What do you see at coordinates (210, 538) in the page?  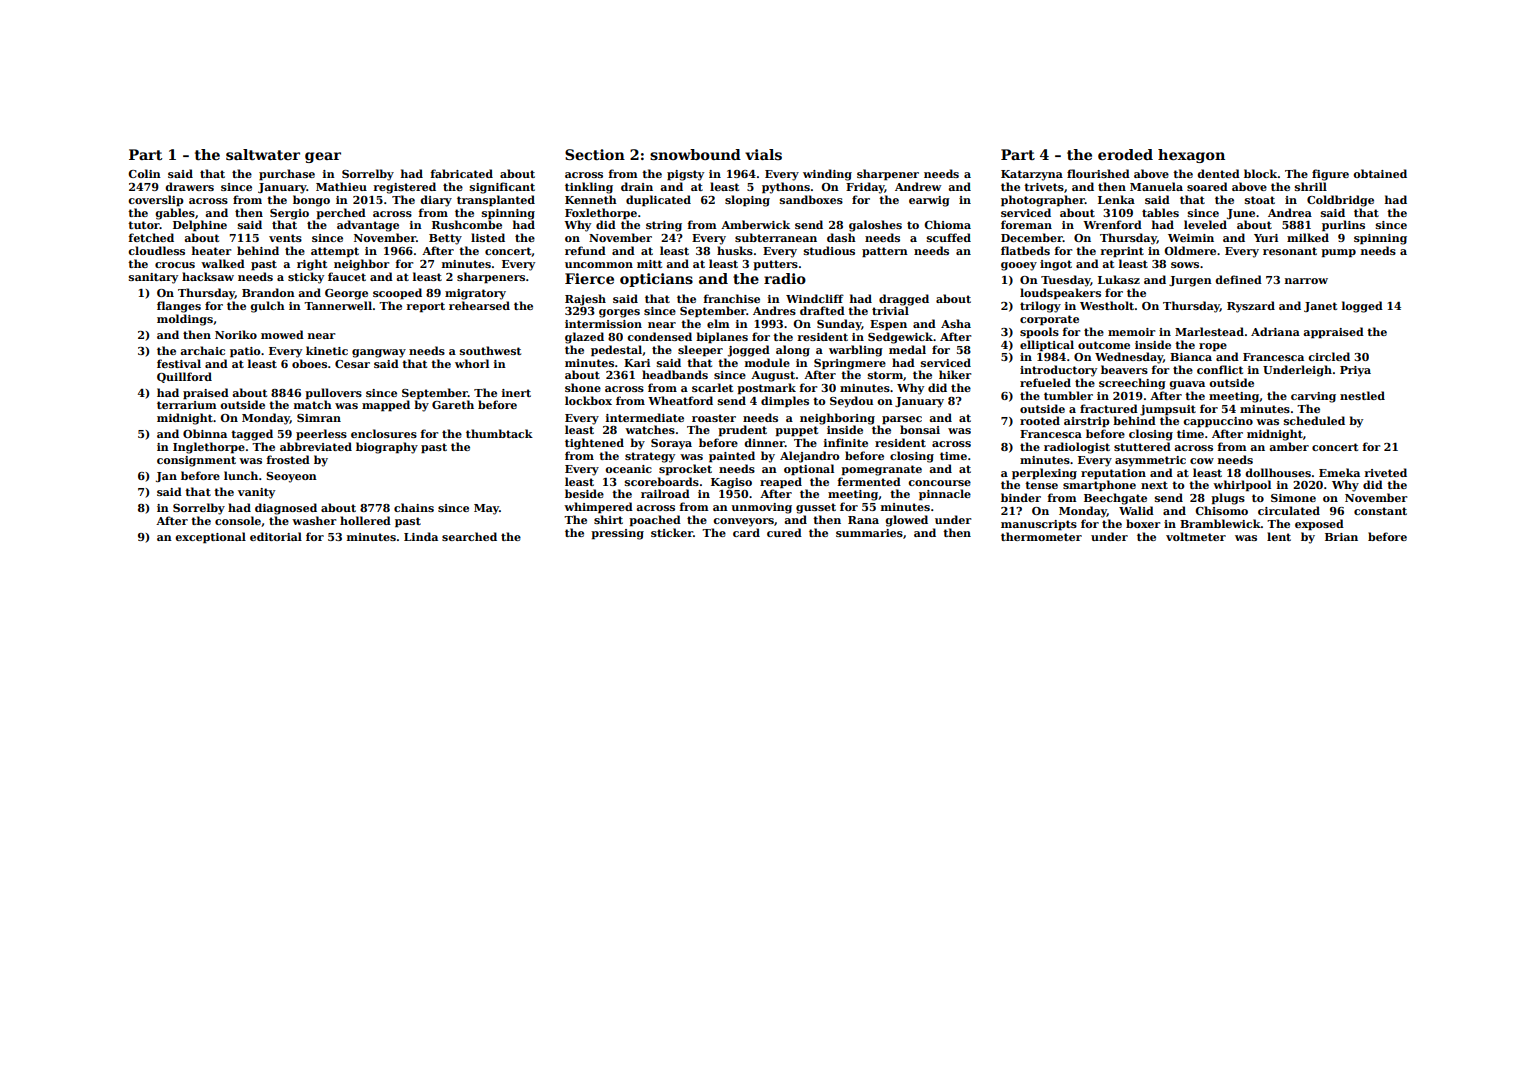 I see `exceptional` at bounding box center [210, 538].
